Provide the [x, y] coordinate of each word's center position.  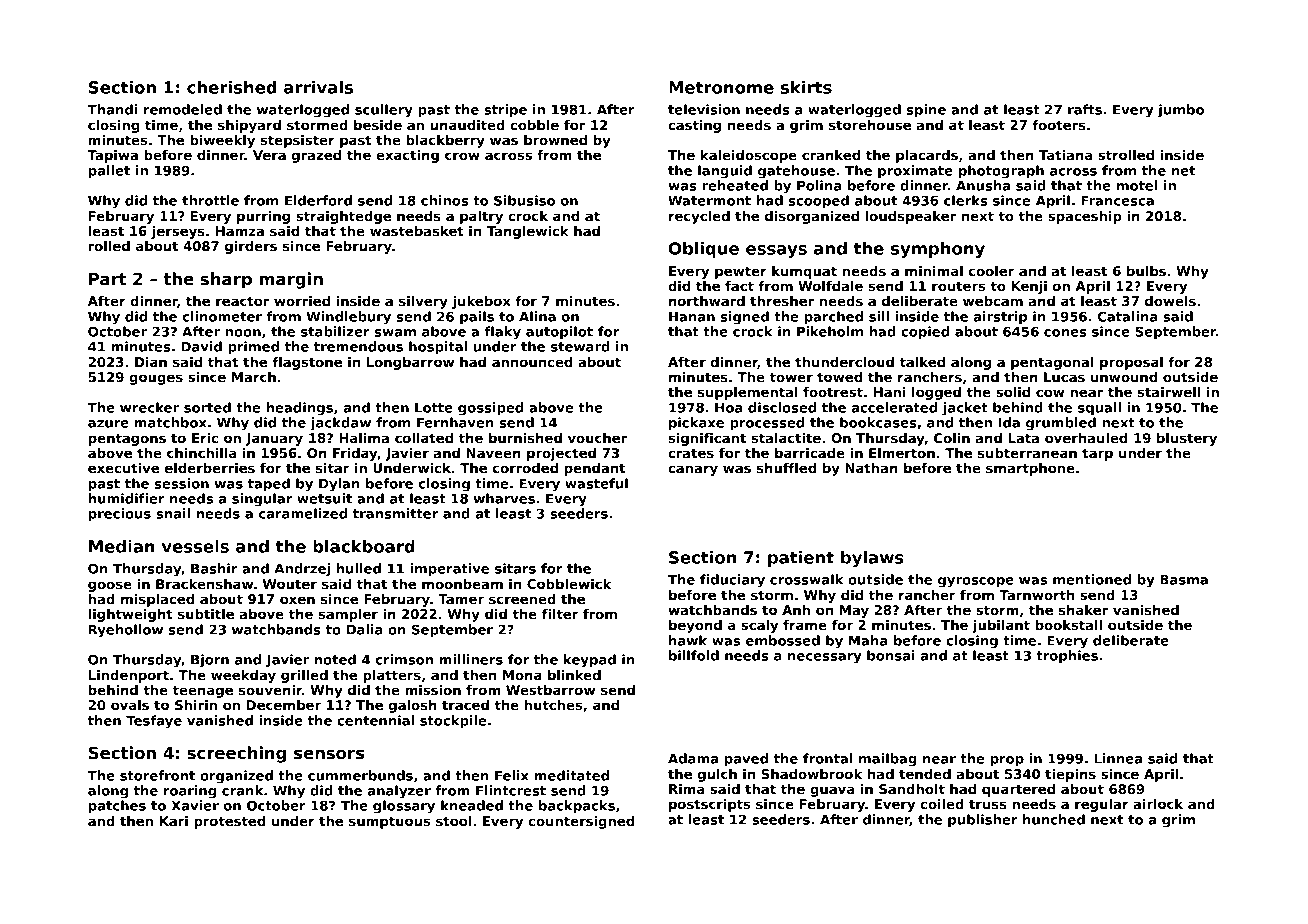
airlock [1158, 804]
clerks [965, 200]
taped [269, 484]
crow [462, 156]
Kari [174, 821]
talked [922, 362]
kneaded [472, 805]
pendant [595, 469]
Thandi [112, 109]
